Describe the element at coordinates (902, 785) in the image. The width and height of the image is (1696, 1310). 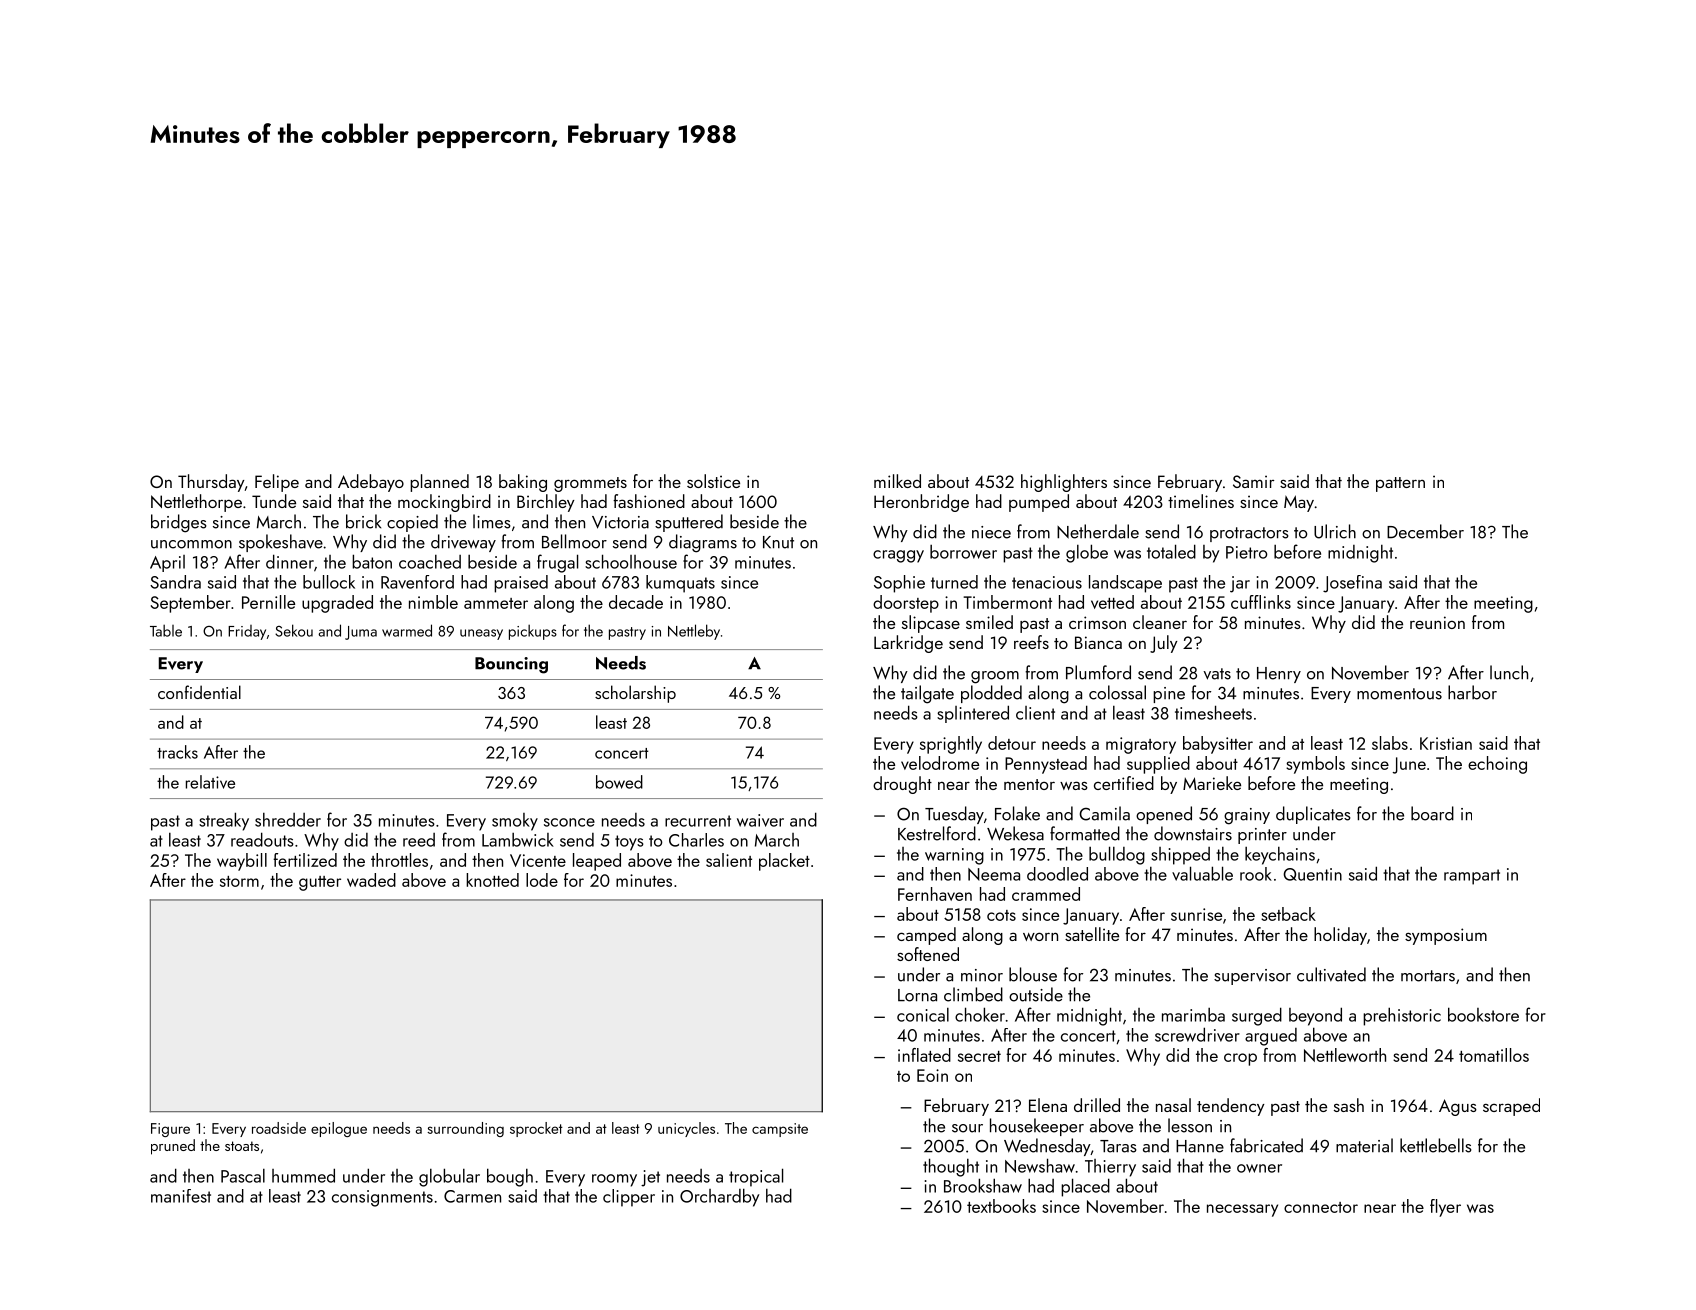
I see `drought` at that location.
